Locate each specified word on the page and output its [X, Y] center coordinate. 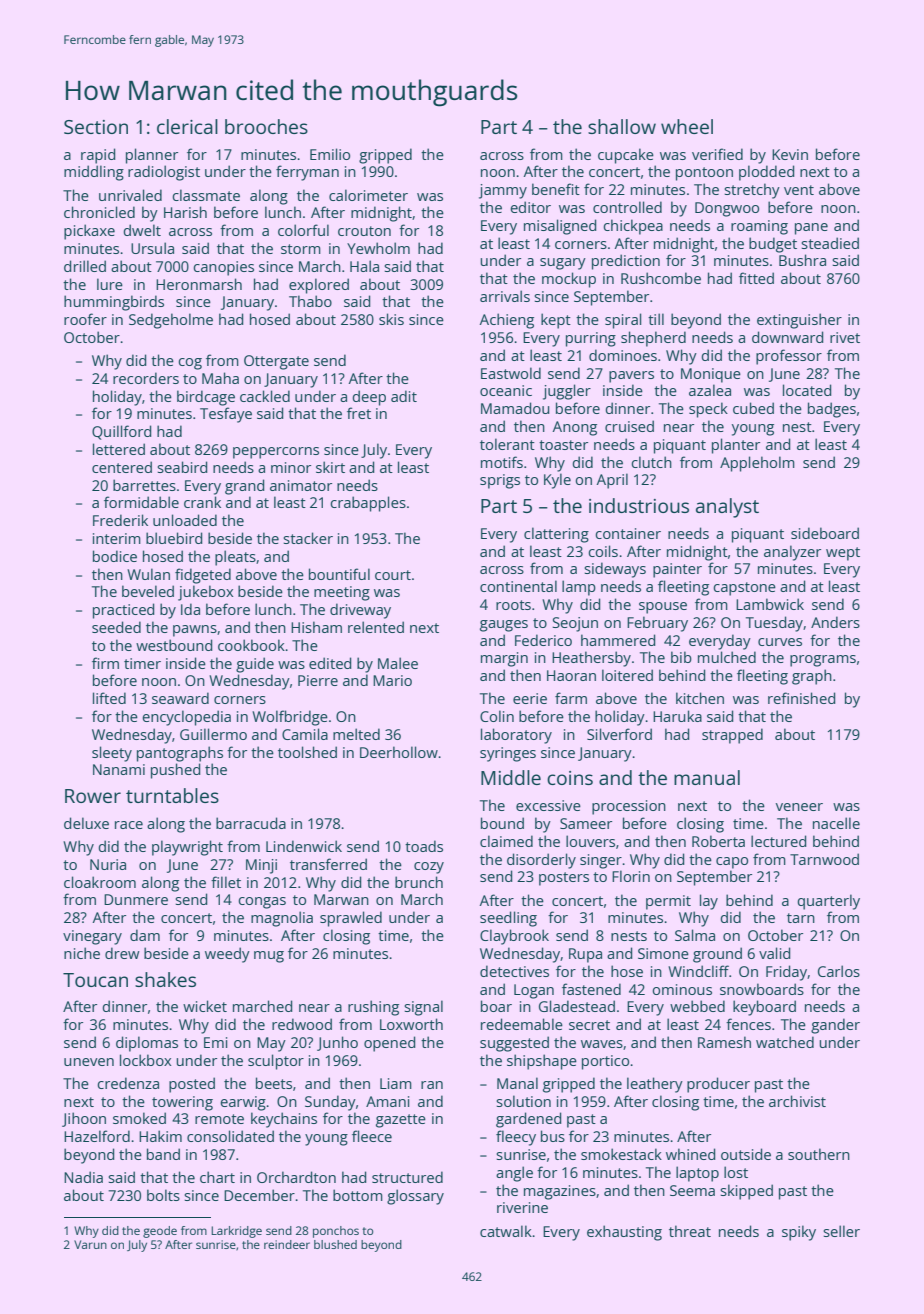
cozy [429, 868]
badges [832, 410]
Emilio [330, 154]
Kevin [790, 154]
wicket [205, 1006]
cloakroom [100, 882]
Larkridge [236, 1232]
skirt [330, 467]
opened [389, 1044]
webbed [697, 1006]
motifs [502, 462]
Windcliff [699, 971]
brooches [266, 126]
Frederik [120, 520]
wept [843, 554]
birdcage [206, 398]
